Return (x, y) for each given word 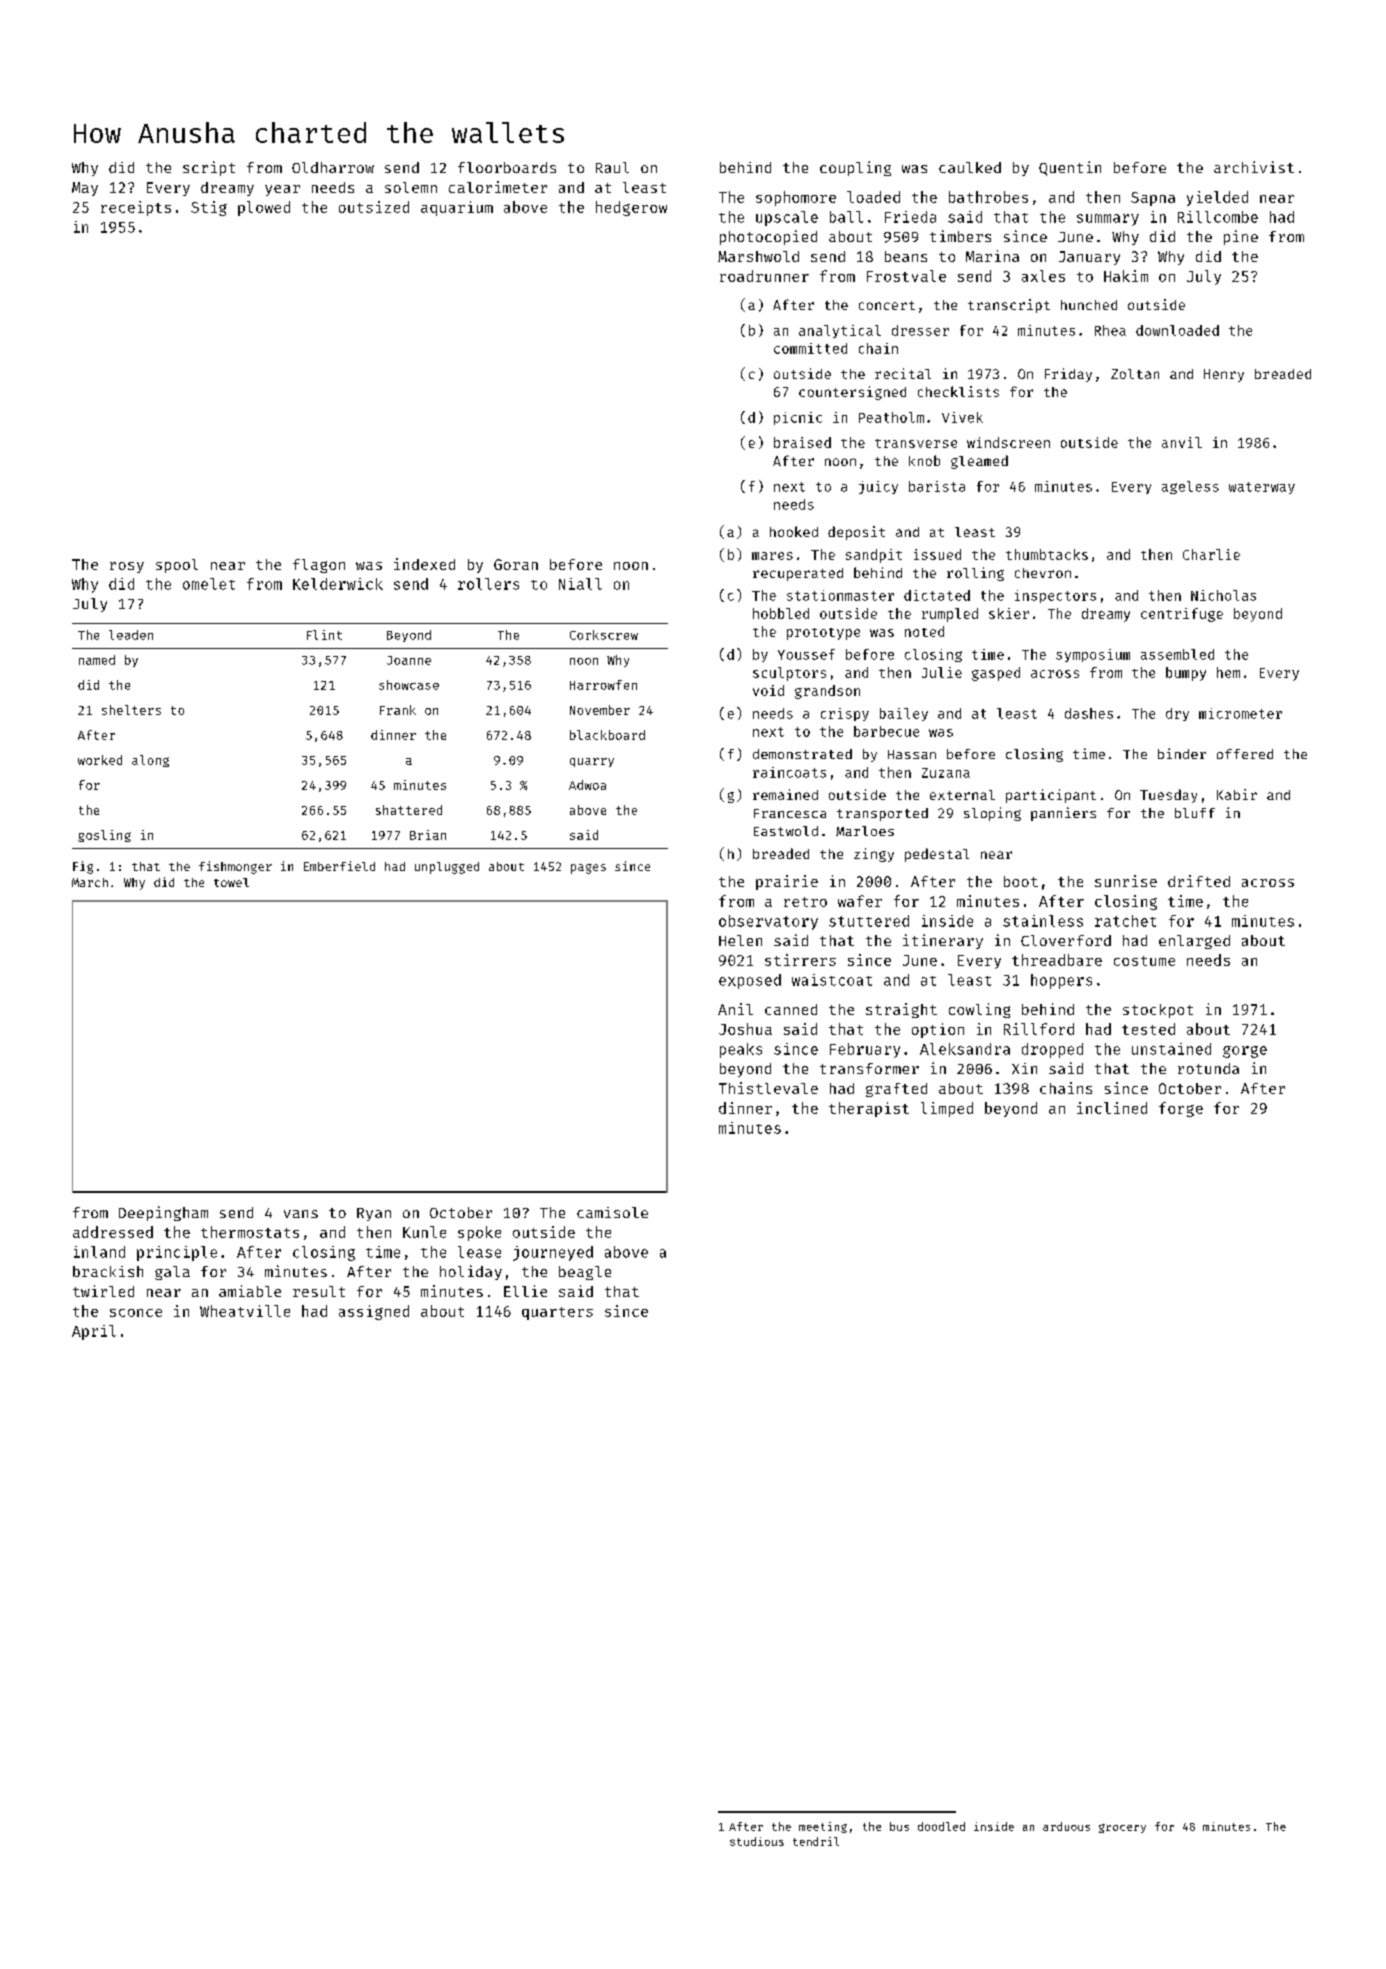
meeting (823, 1827)
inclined (1112, 1108)
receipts (136, 208)
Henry (1224, 375)
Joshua (745, 1029)
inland (99, 1252)
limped (947, 1109)
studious (757, 1841)
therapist (869, 1109)
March (90, 882)
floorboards (507, 167)
